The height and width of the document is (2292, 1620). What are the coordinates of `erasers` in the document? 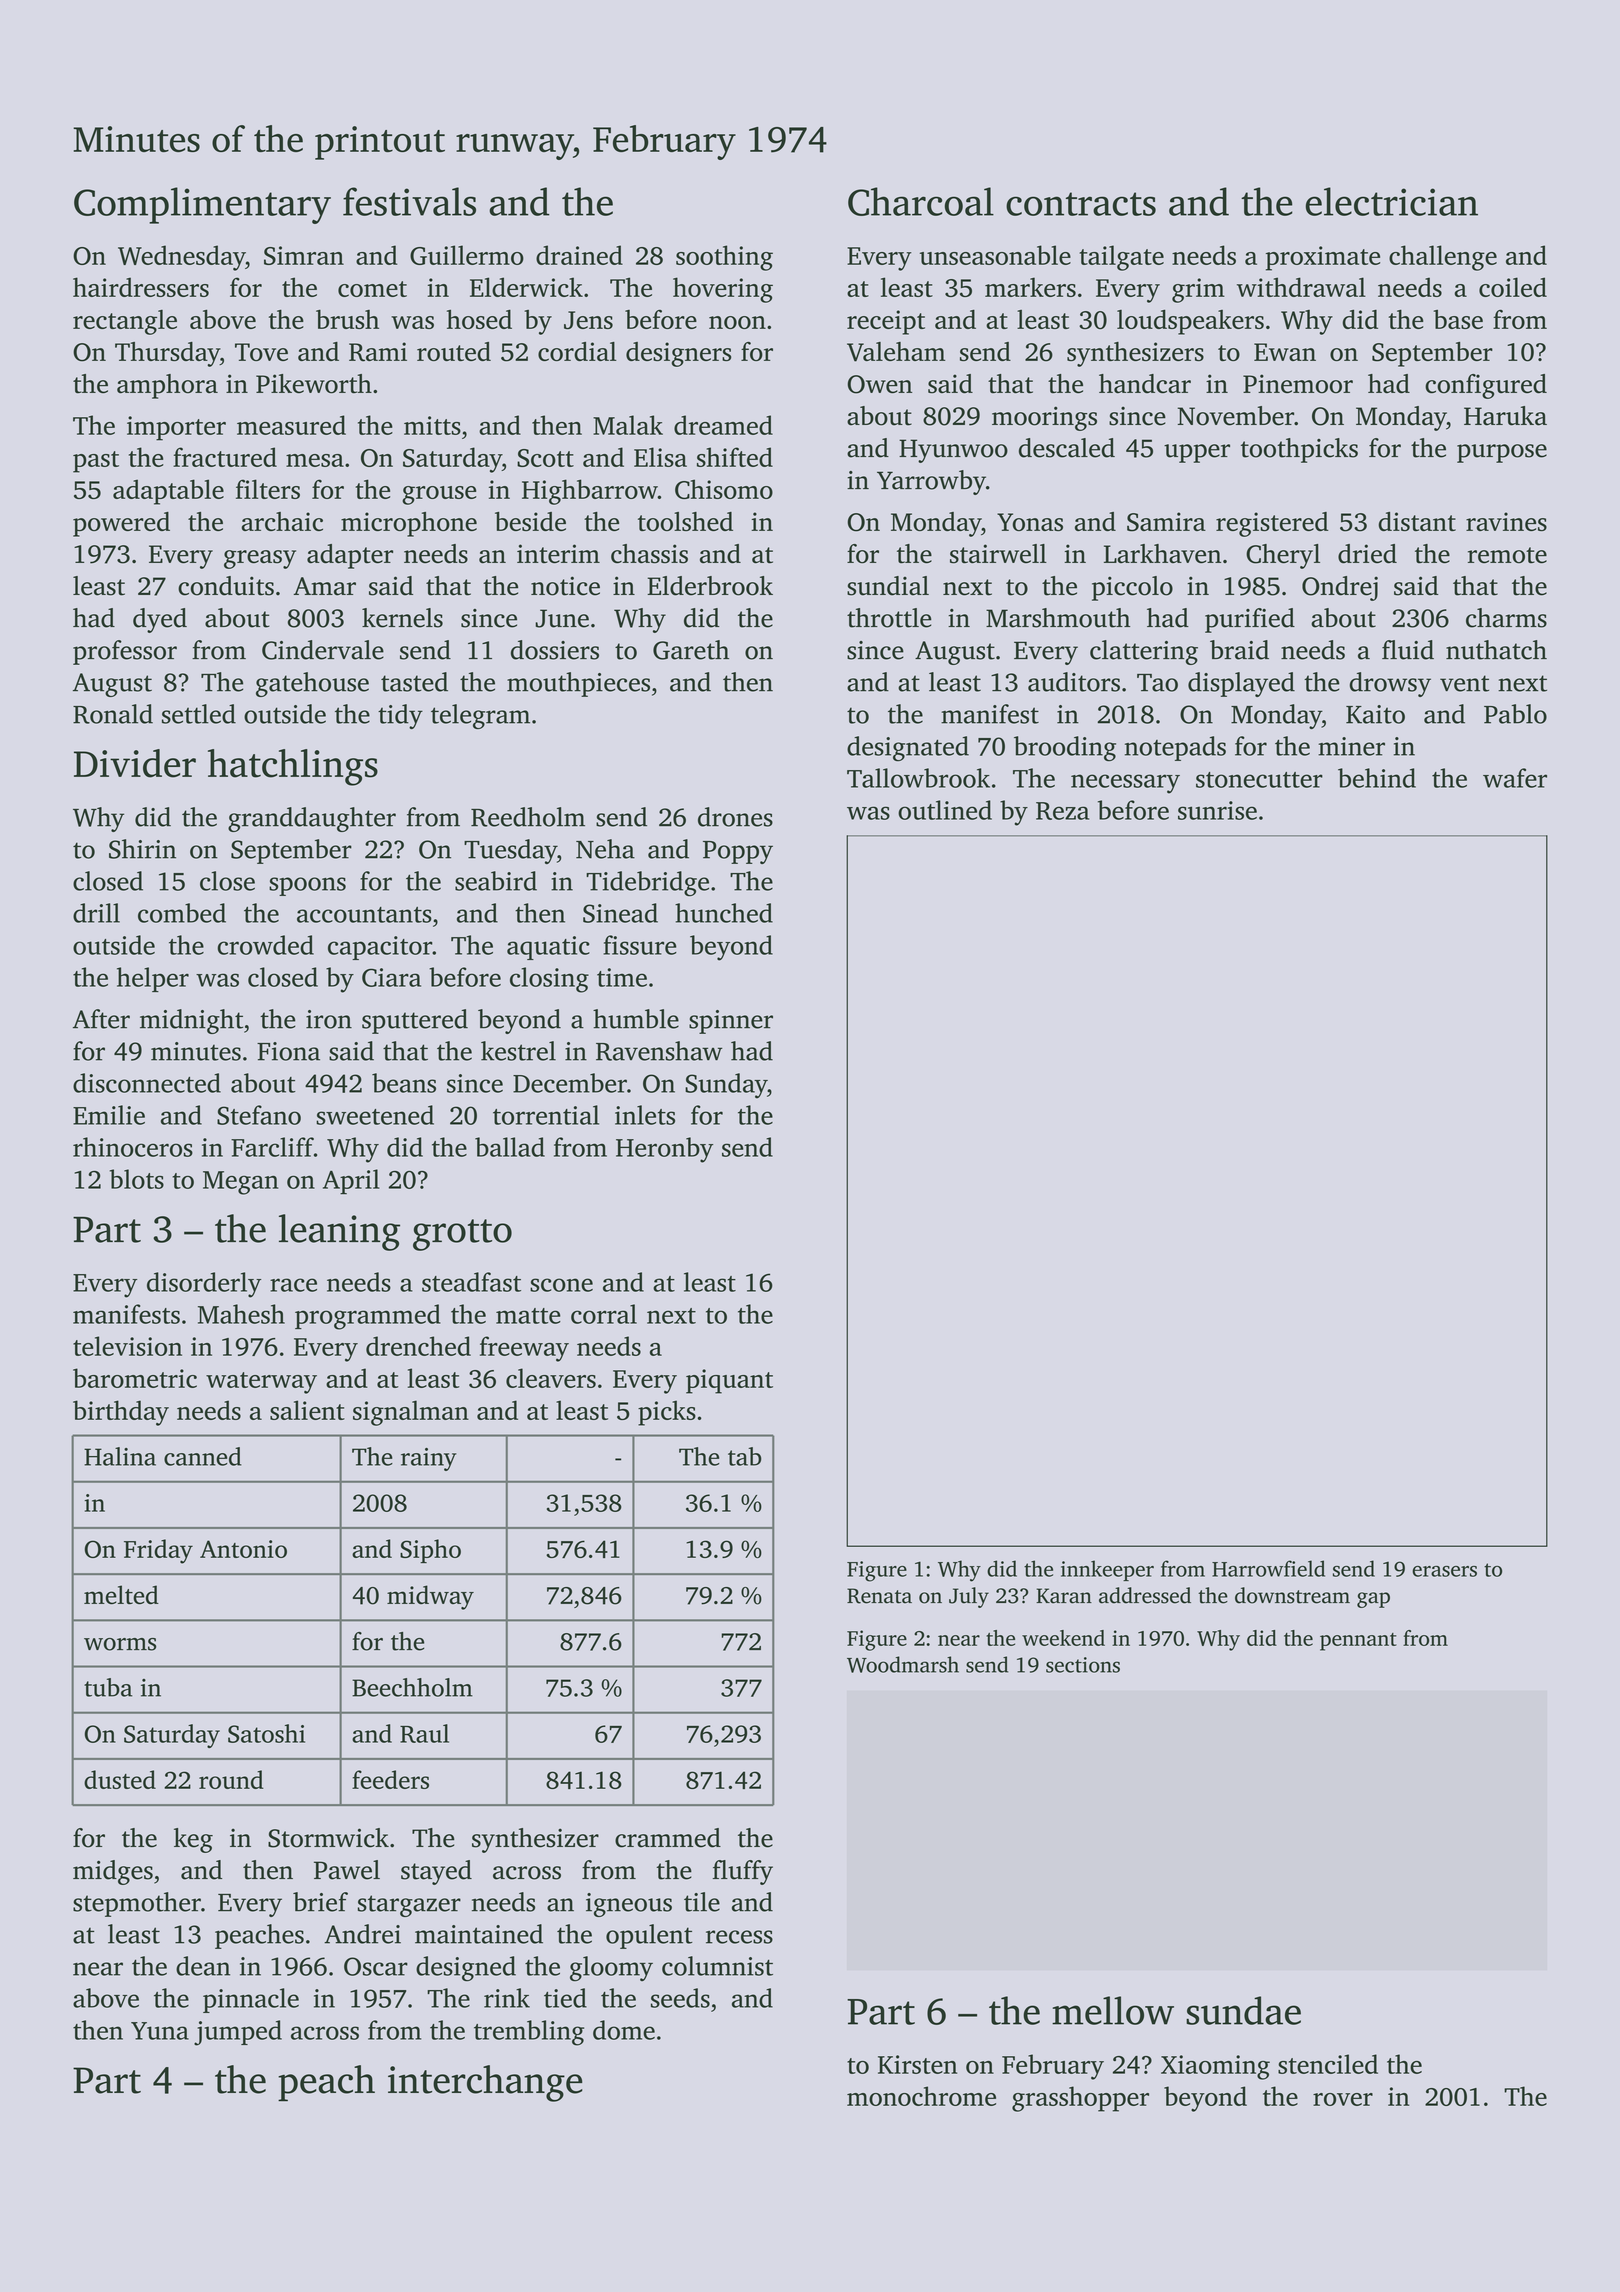 It's located at (1444, 1571).
